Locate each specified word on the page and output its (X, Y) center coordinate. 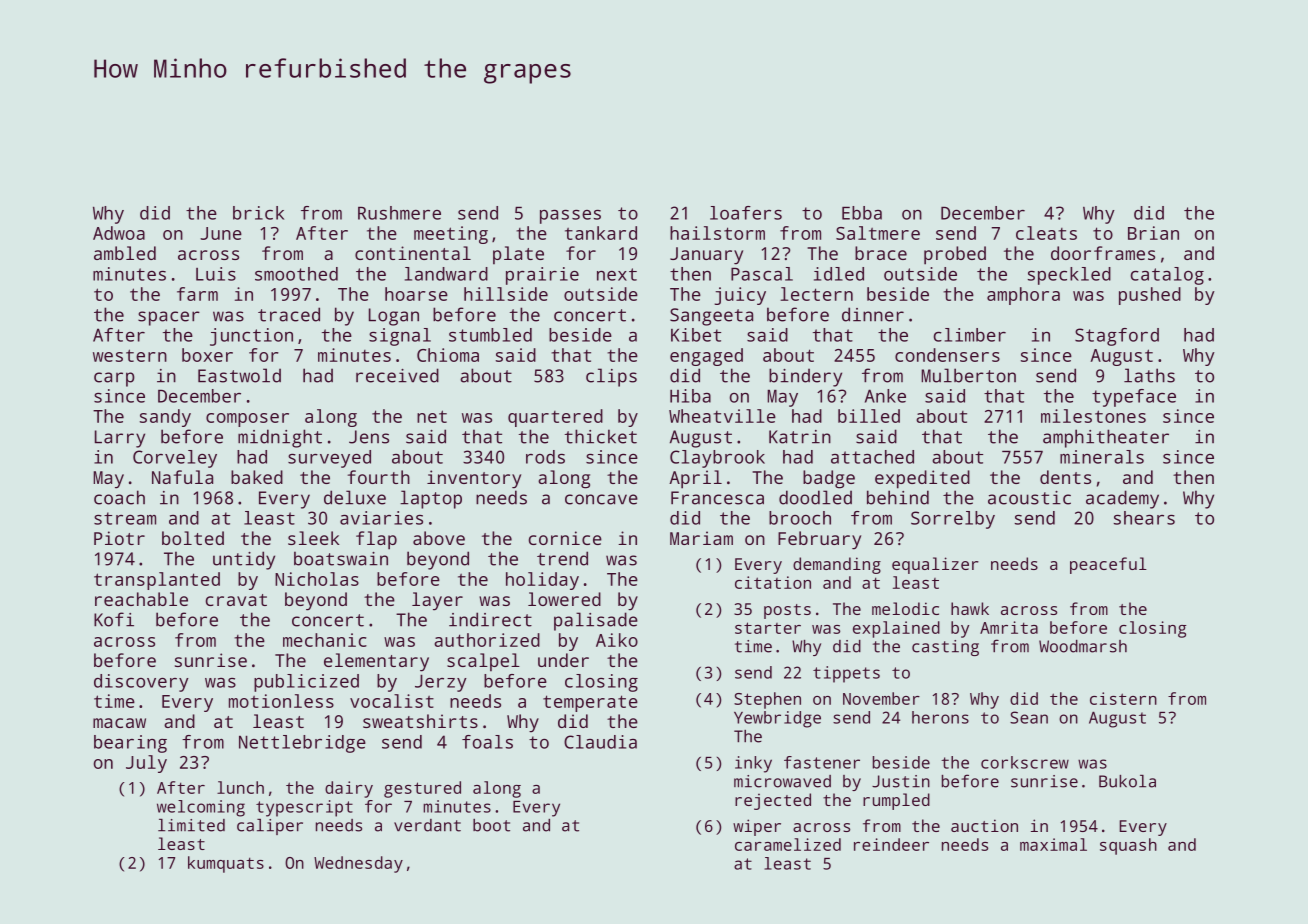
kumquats (226, 864)
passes (570, 217)
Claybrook (717, 459)
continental (413, 253)
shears (1144, 518)
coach (119, 497)
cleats (1046, 233)
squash (1128, 846)
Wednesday (358, 864)
